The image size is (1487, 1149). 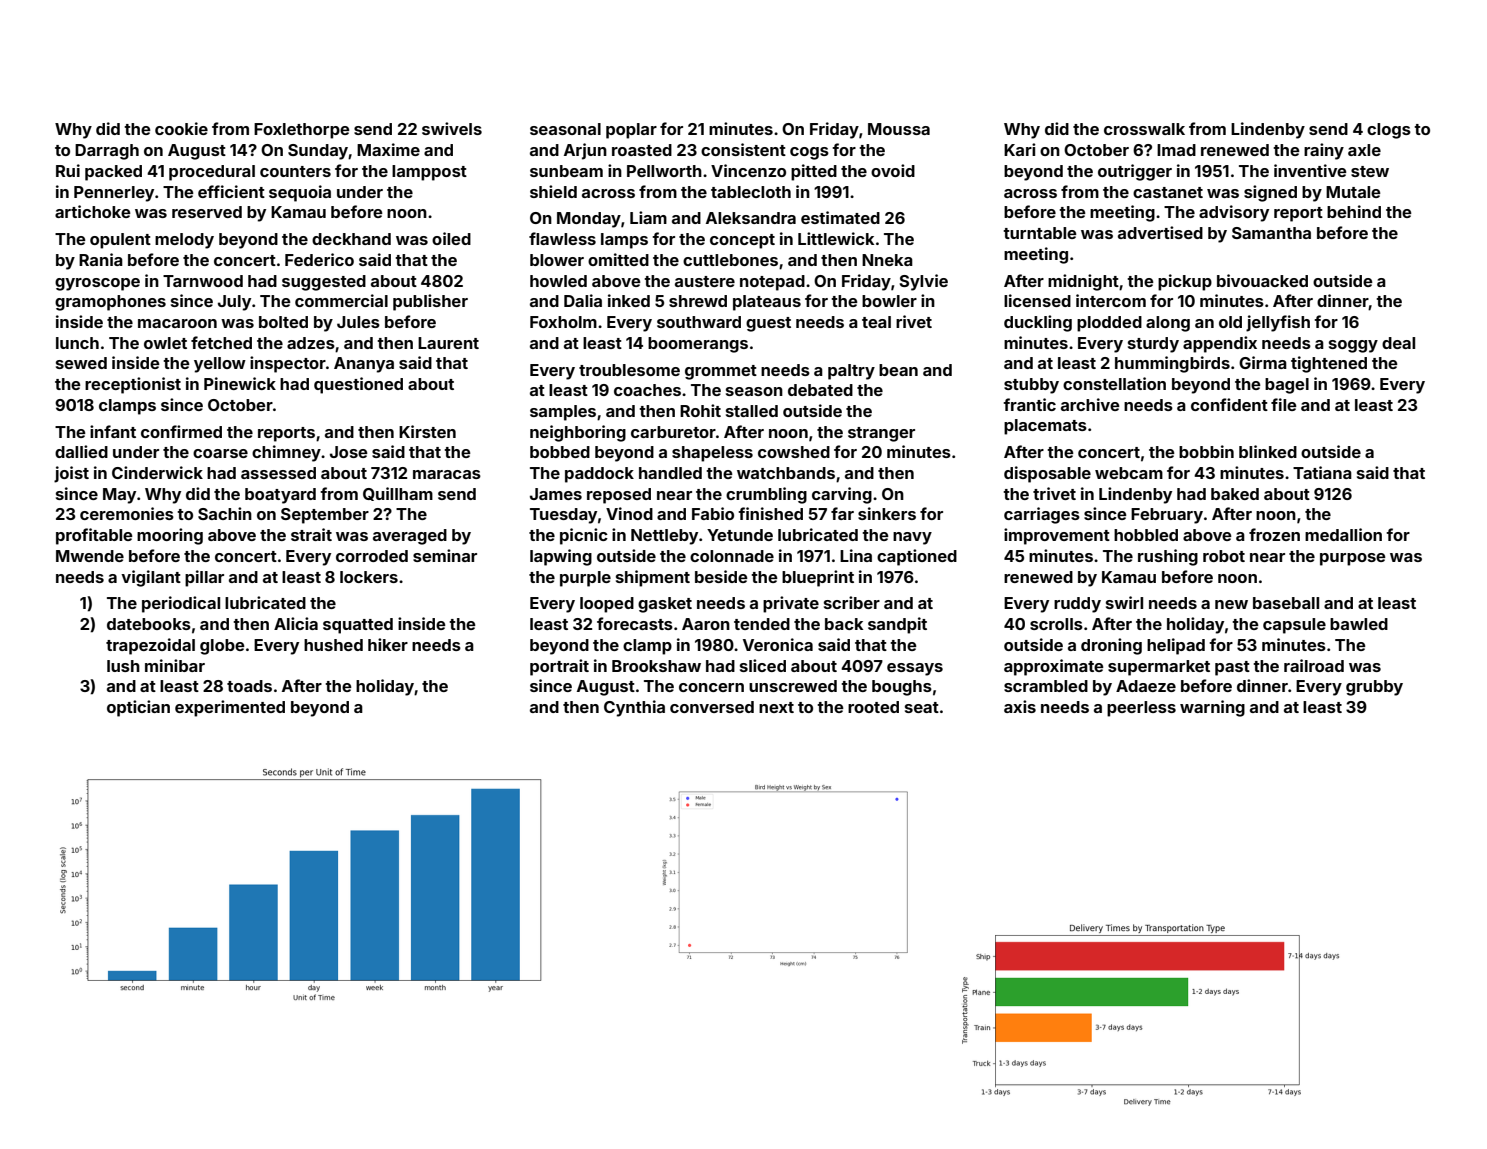 I want to click on Moussa, so click(x=899, y=129).
